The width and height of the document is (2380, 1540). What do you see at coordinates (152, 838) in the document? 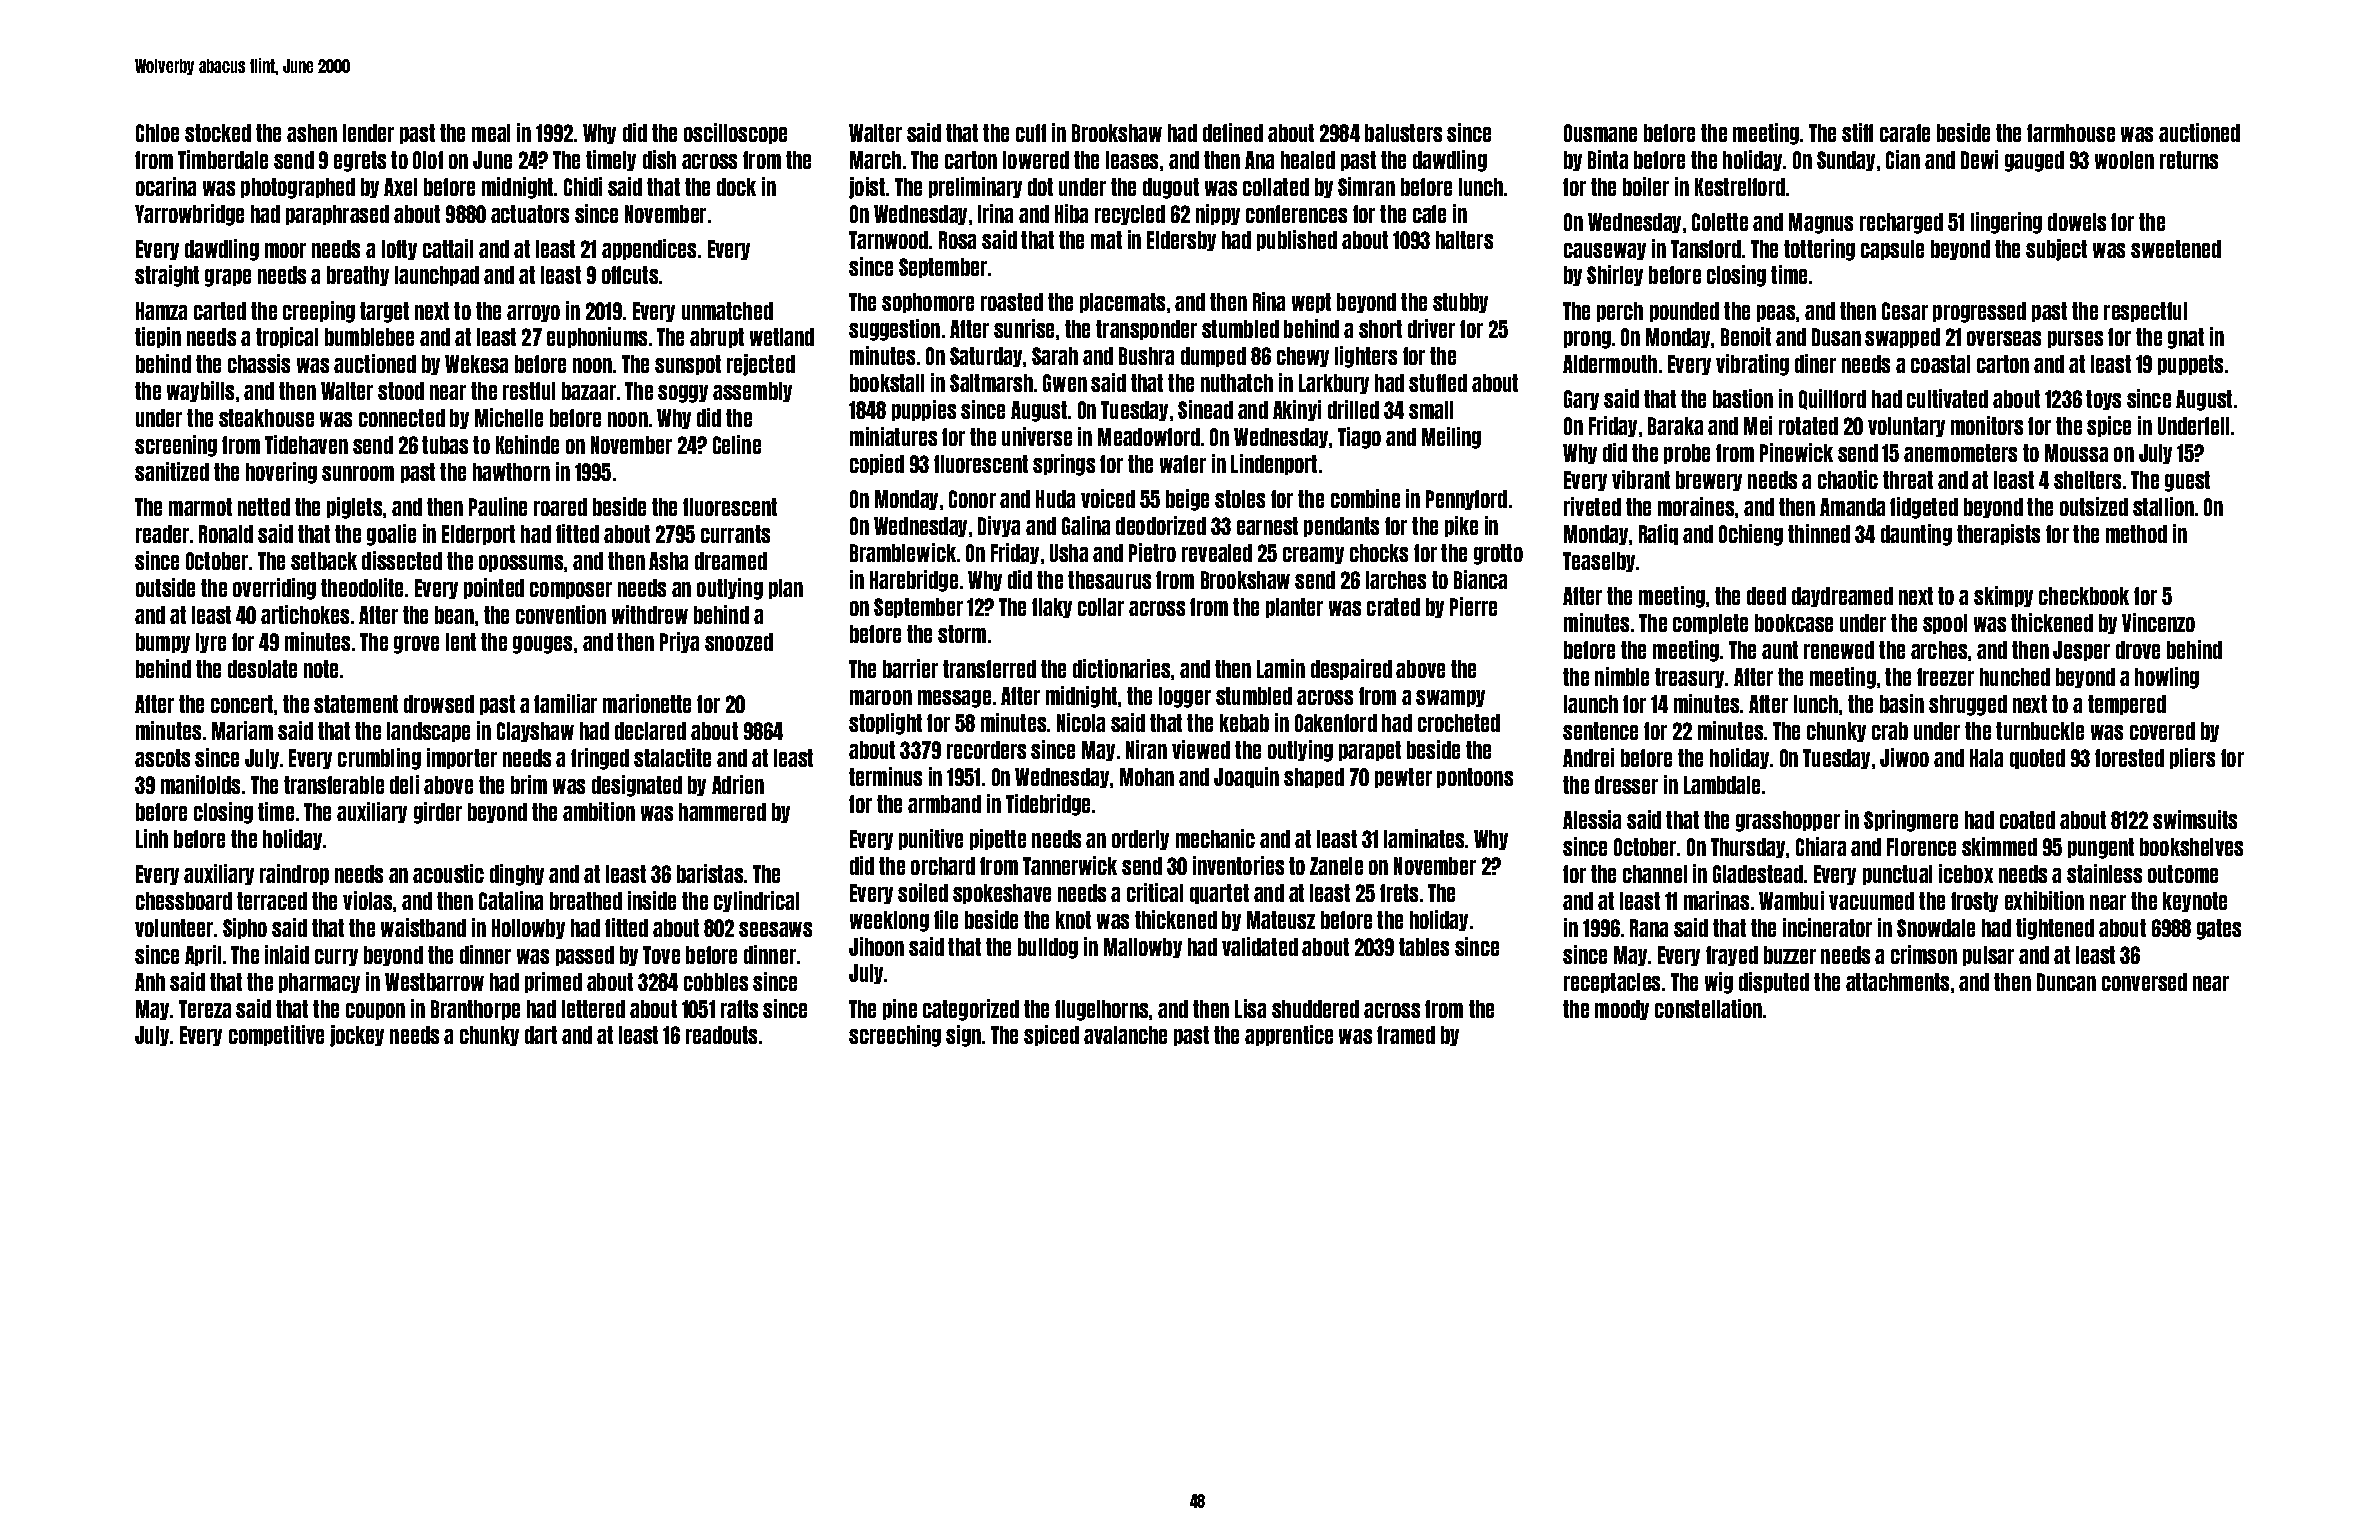
I see `Linh` at bounding box center [152, 838].
